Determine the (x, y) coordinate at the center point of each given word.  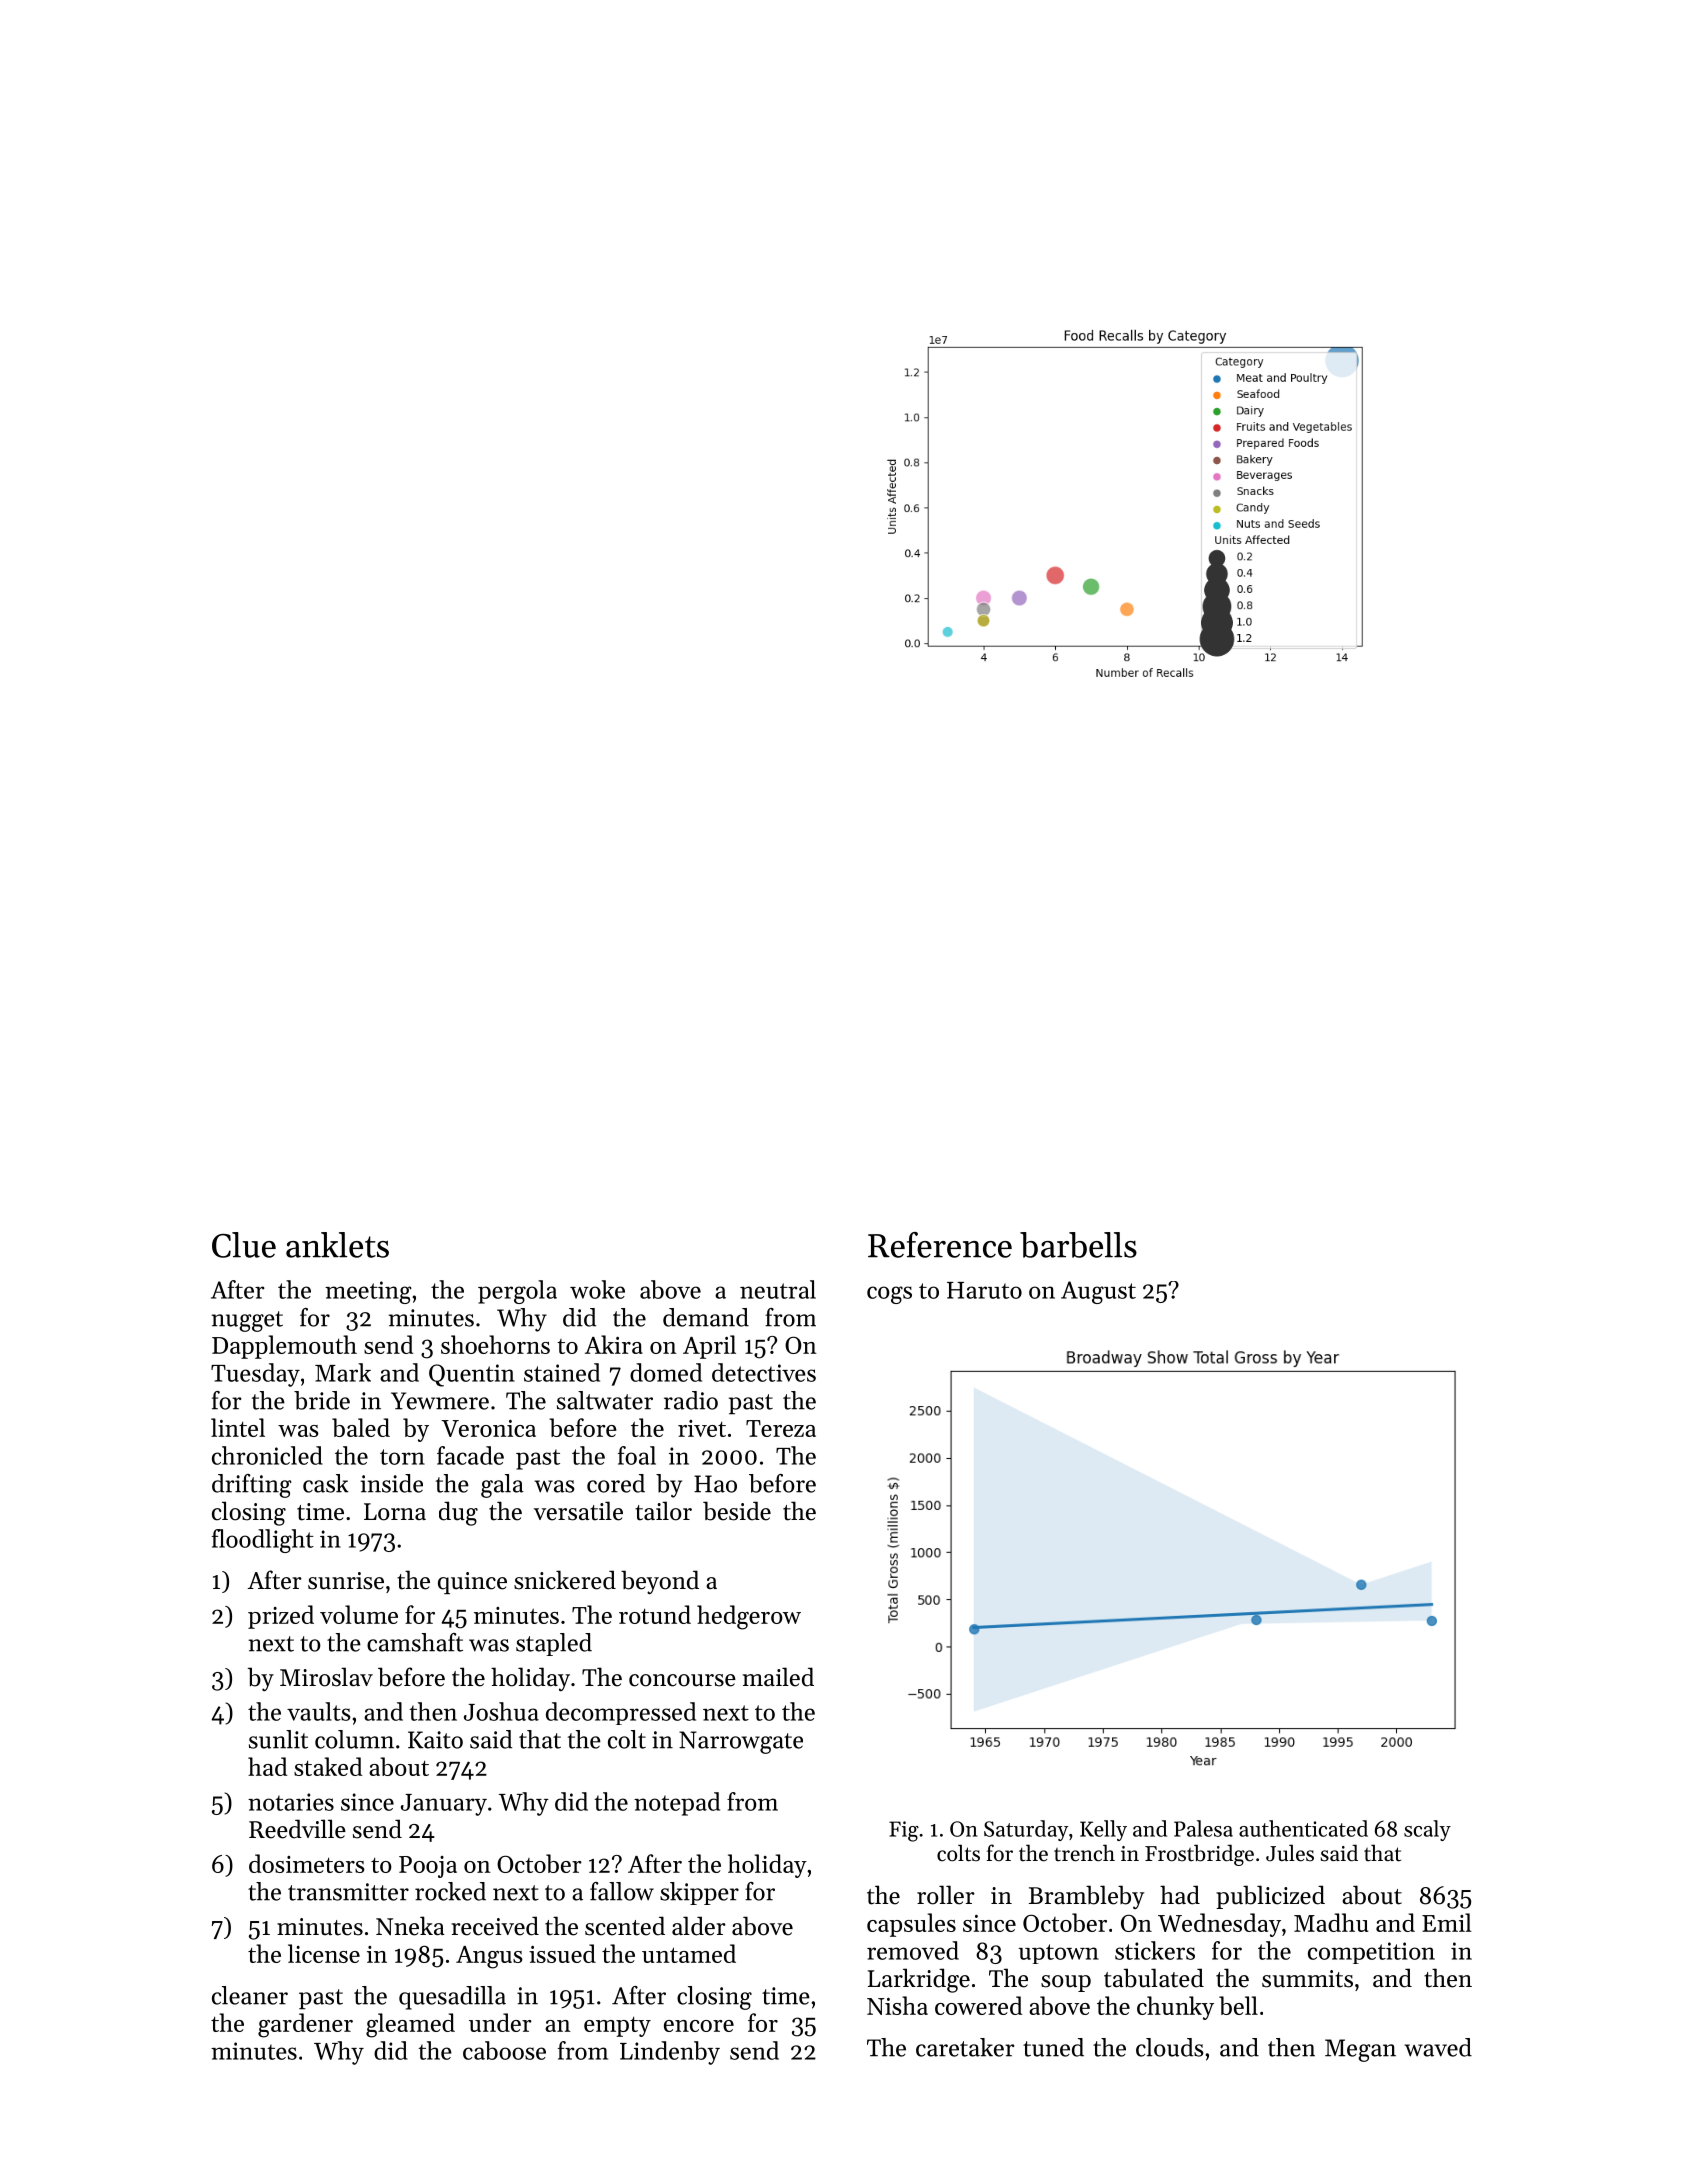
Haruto (984, 1290)
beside (737, 1511)
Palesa (1203, 1828)
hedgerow (749, 1617)
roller (946, 1895)
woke (597, 1289)
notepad (677, 1804)
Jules (1290, 1853)
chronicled (267, 1455)
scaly (1427, 1830)
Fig (904, 1831)
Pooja (428, 1867)
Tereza (781, 1428)
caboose (504, 2050)
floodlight (263, 1541)
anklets (337, 1245)
